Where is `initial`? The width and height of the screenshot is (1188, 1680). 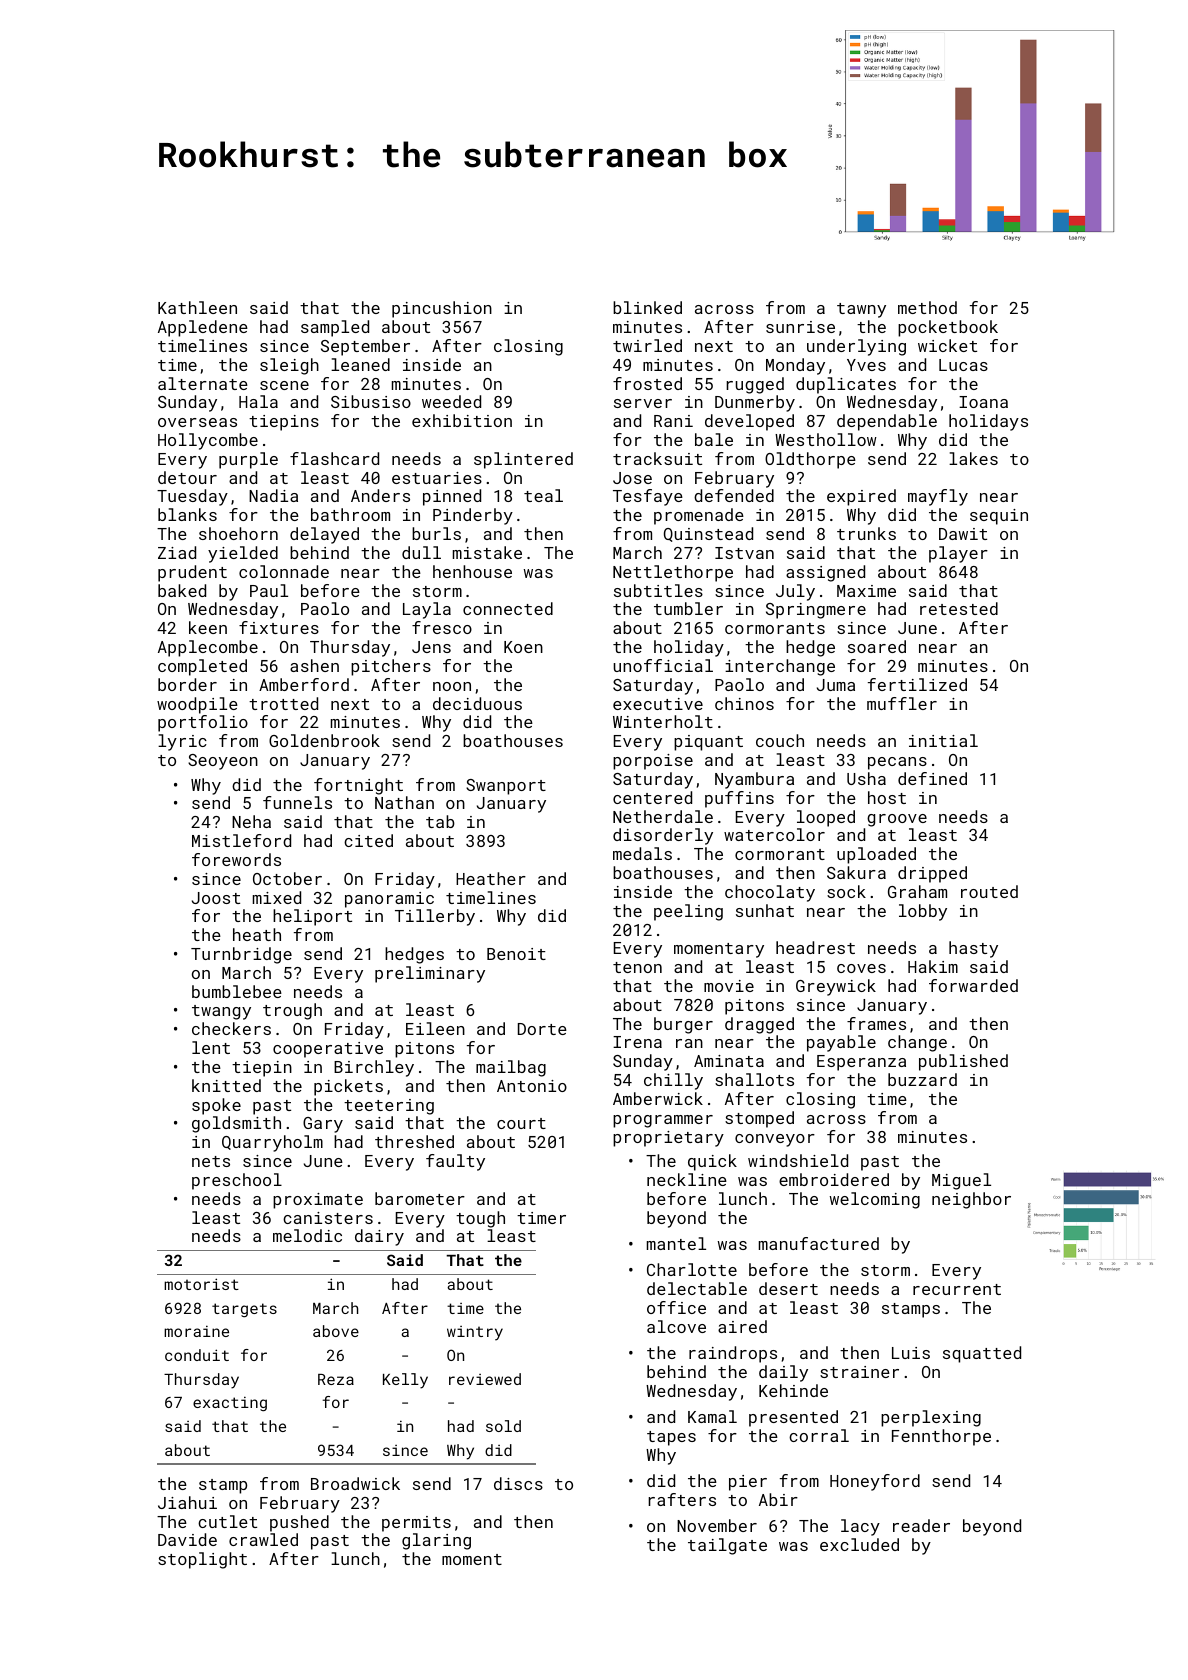 initial is located at coordinates (943, 740).
